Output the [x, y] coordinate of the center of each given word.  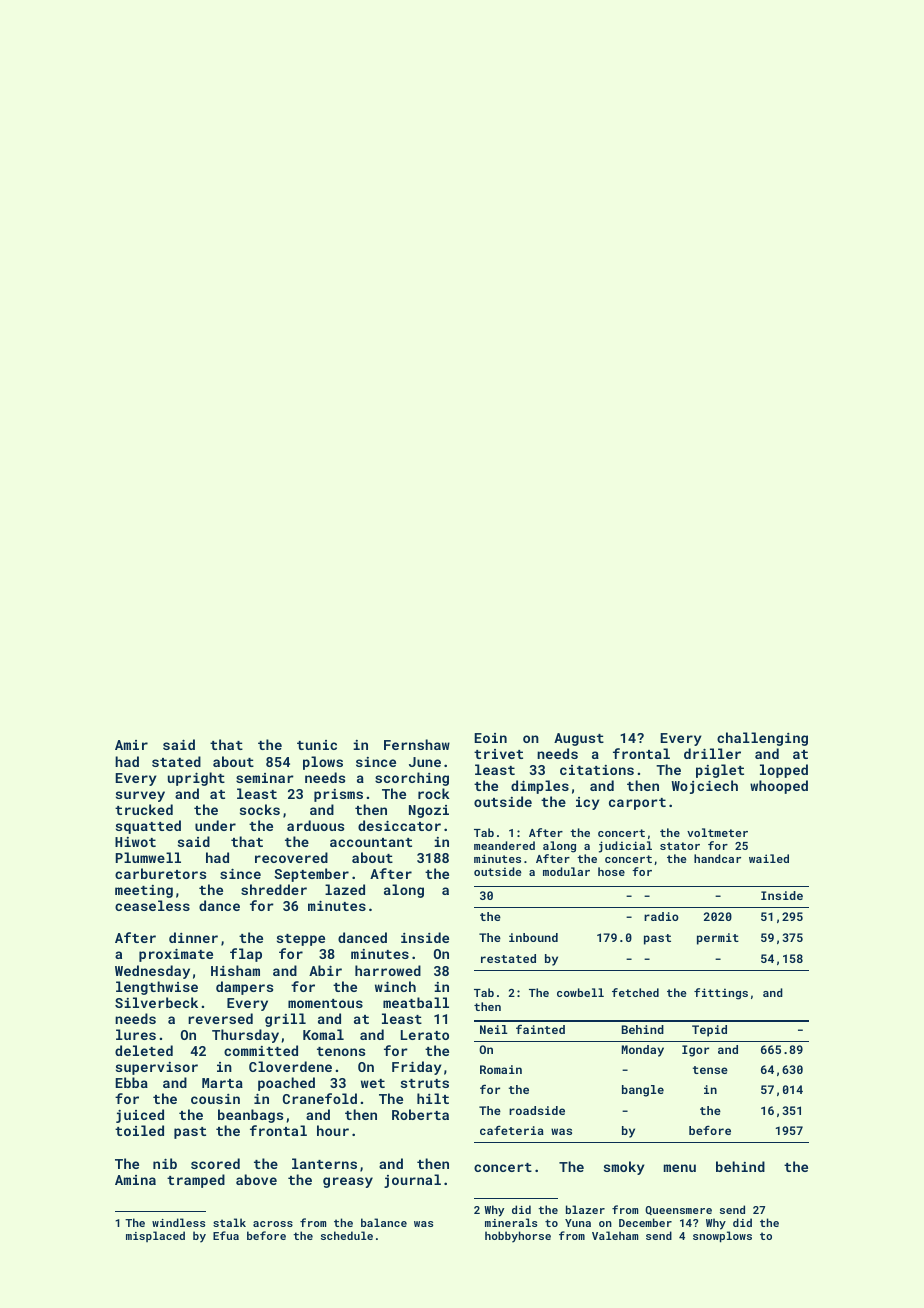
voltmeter [717, 832]
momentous [325, 1003]
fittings [721, 994]
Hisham [235, 970]
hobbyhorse [518, 1237]
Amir [131, 745]
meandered [504, 845]
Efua [226, 1235]
